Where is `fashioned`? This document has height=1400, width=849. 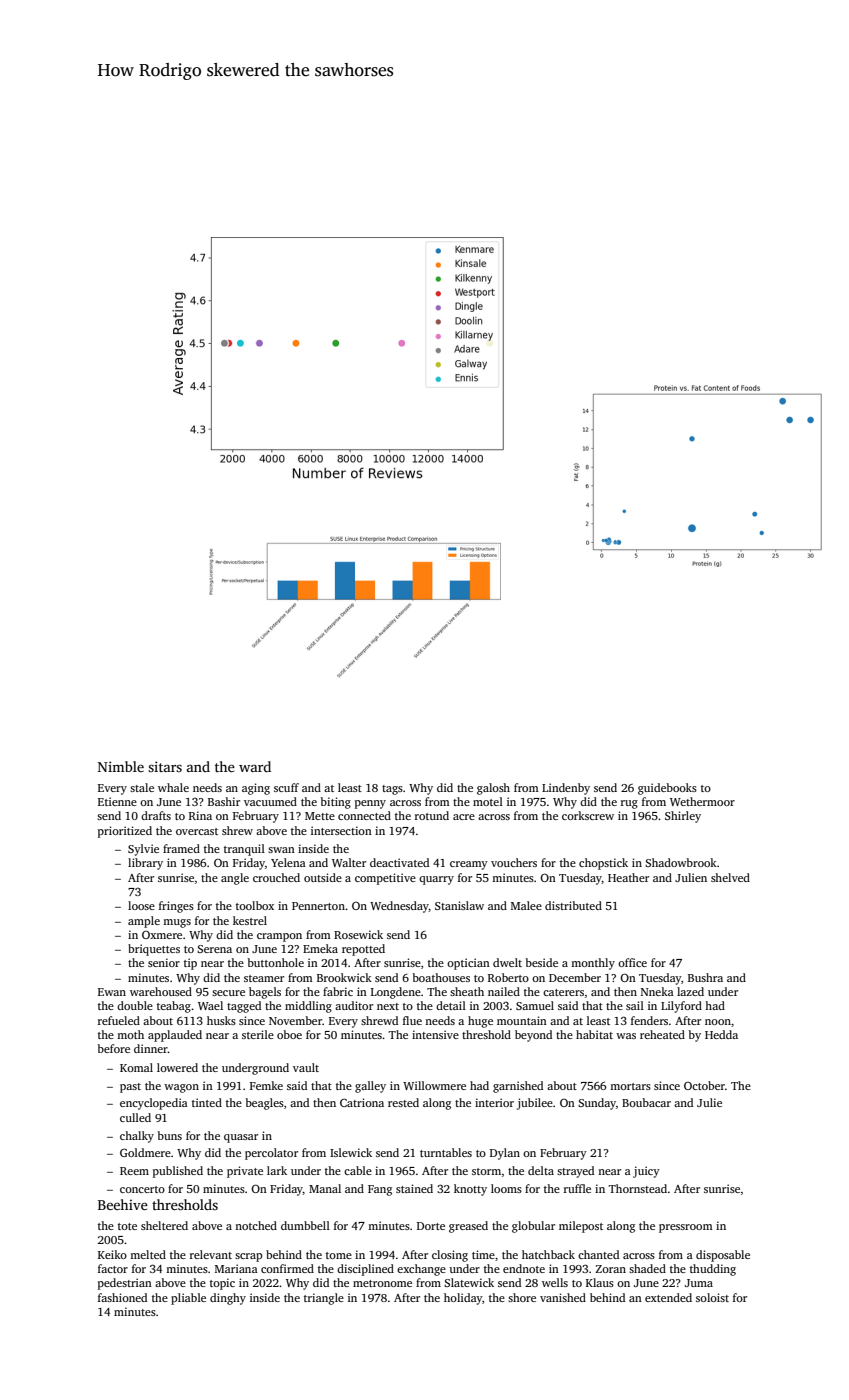 fashioned is located at coordinates (122, 1297).
